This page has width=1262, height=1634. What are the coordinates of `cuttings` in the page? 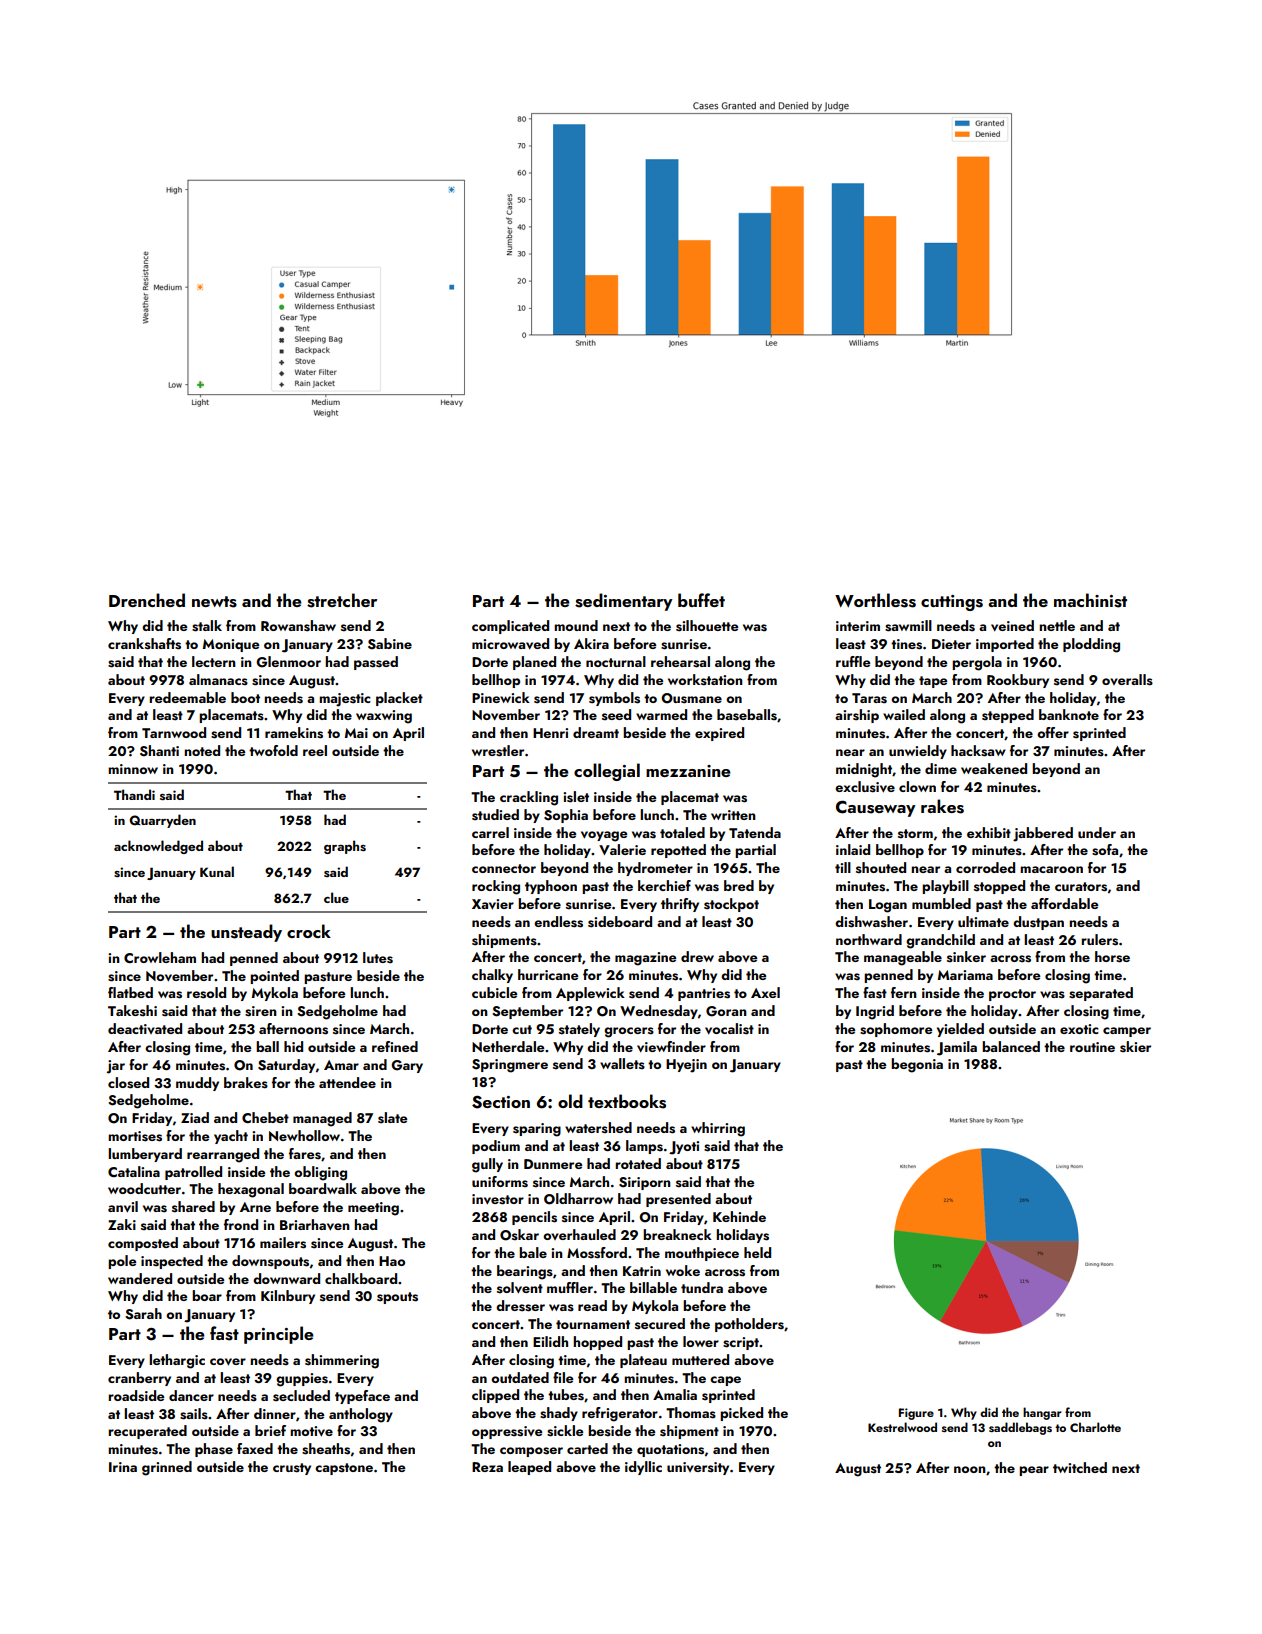 It's located at (952, 603).
